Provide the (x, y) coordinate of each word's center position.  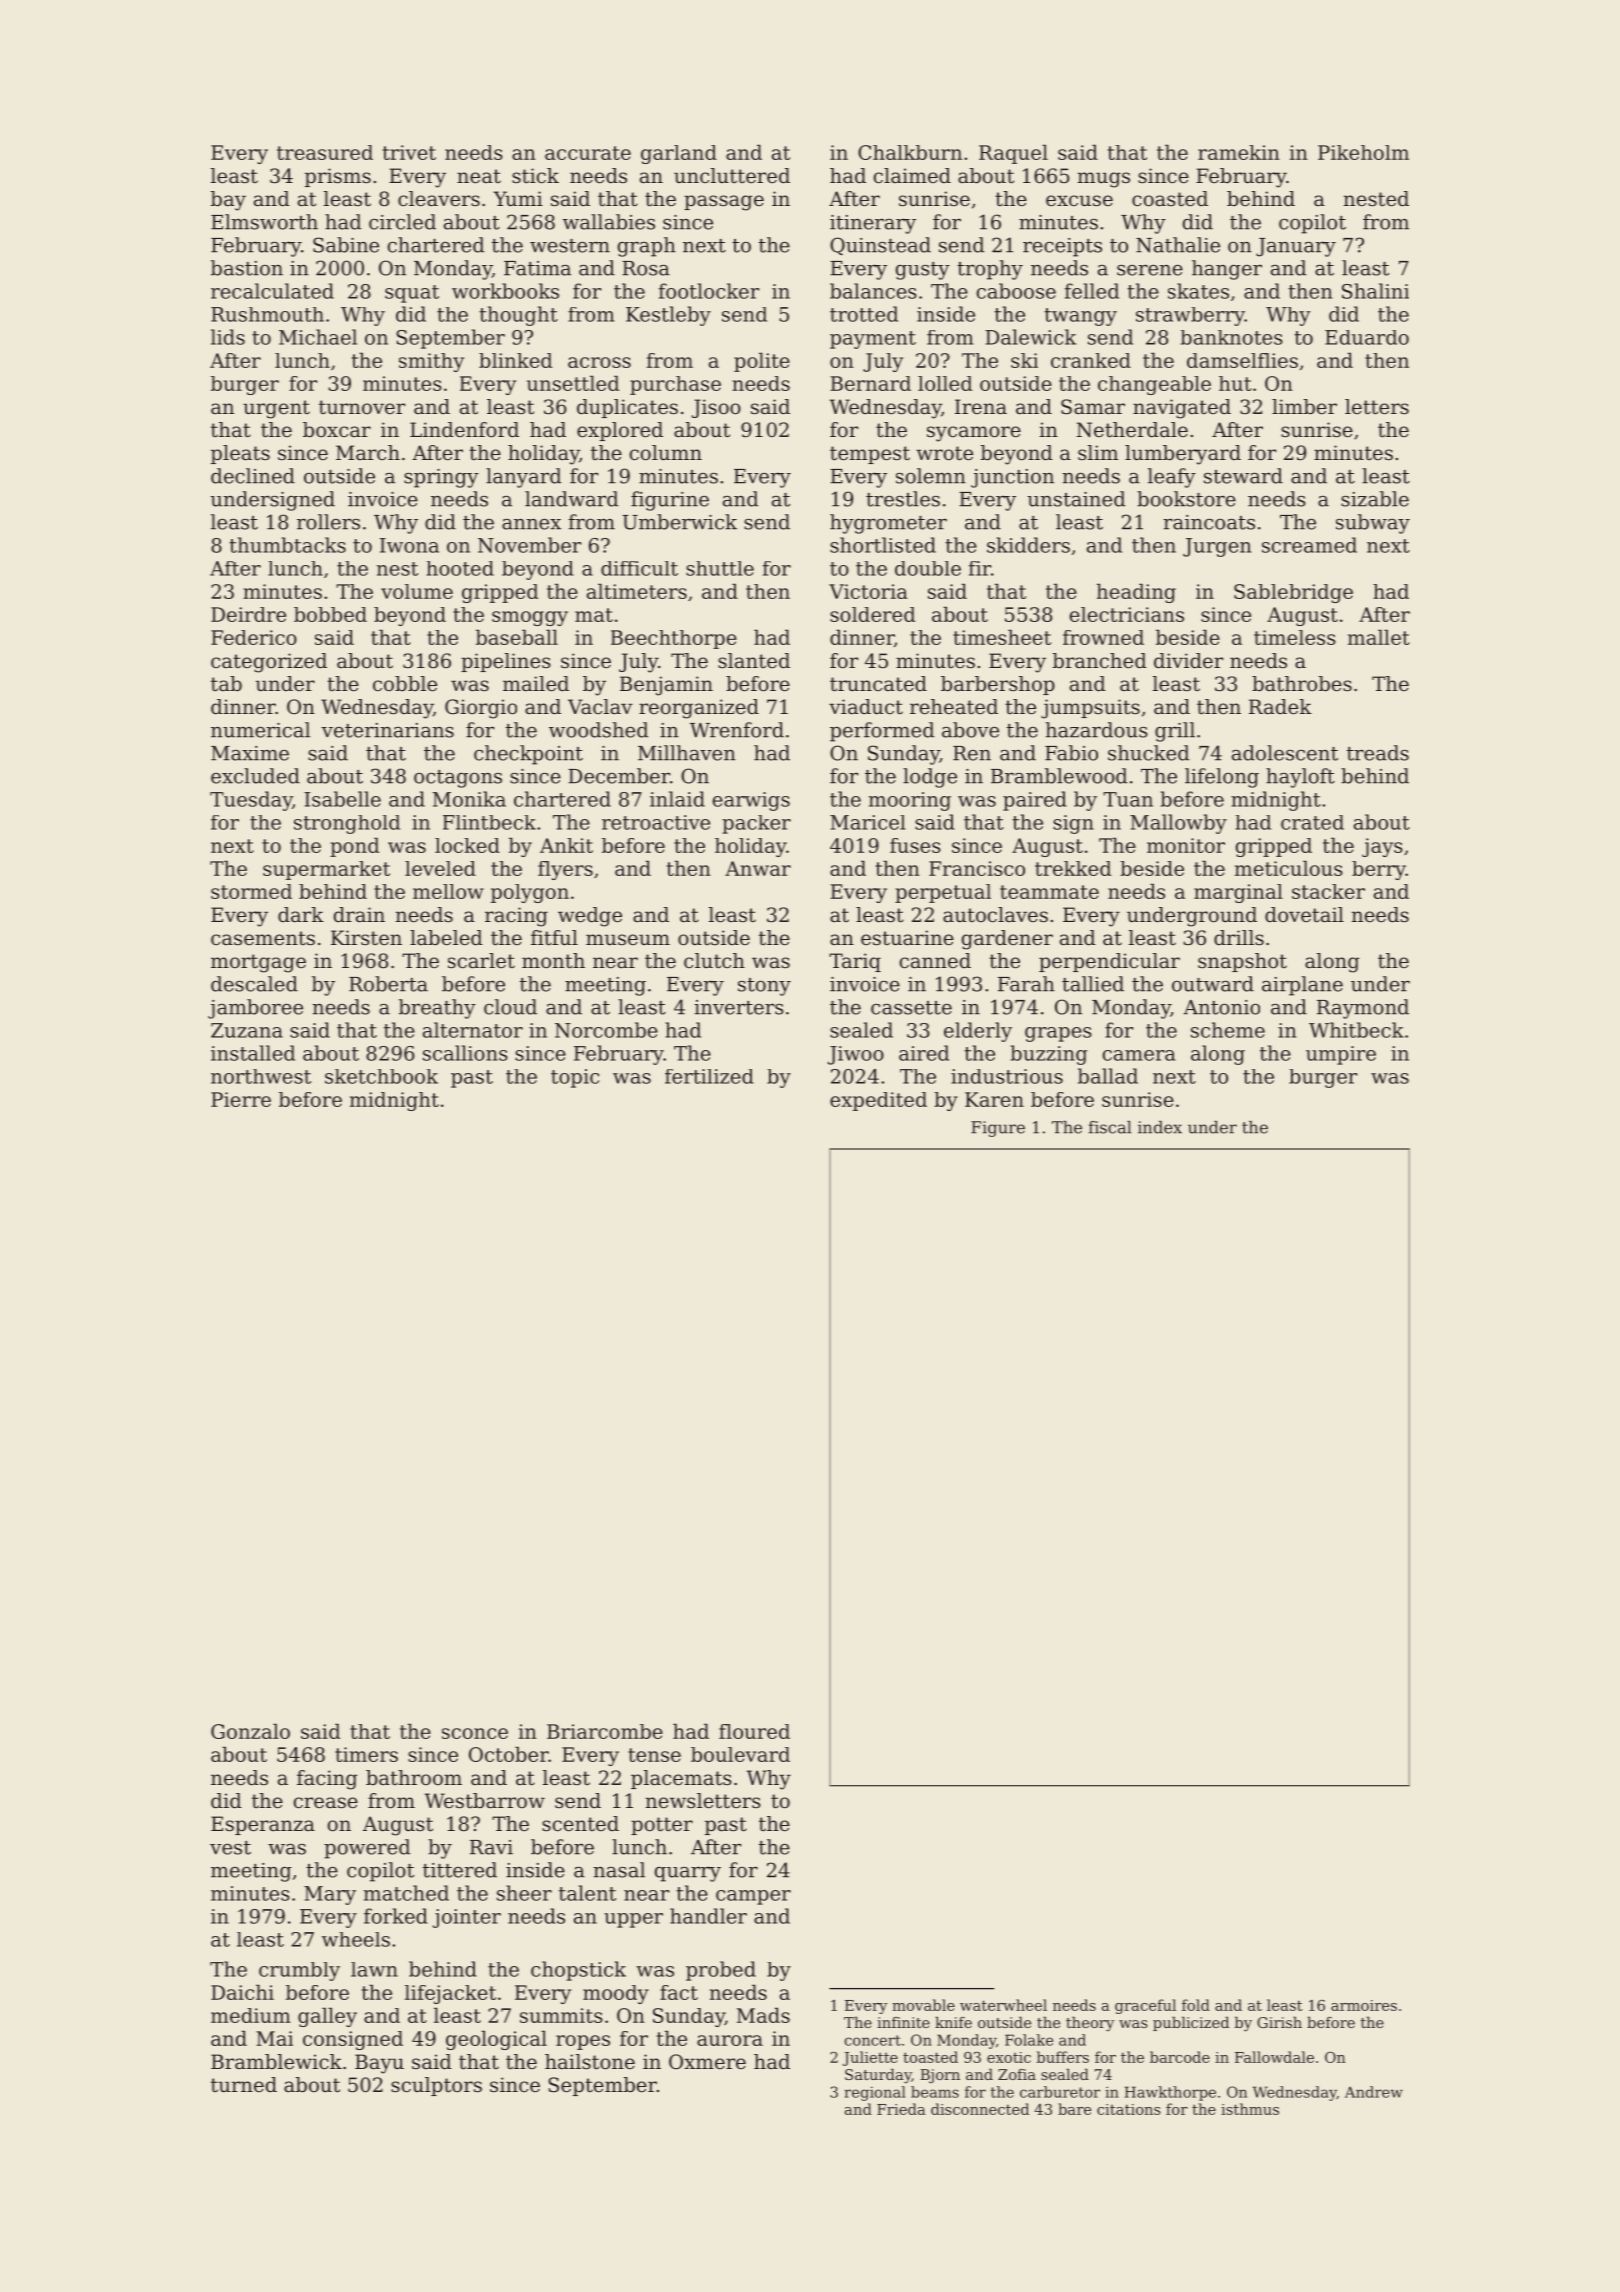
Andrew (1374, 2092)
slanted (754, 661)
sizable (1375, 499)
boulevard (740, 1754)
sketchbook (381, 1076)
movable (923, 2005)
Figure (998, 1129)
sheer (524, 1893)
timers (366, 1754)
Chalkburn (910, 152)
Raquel (1013, 154)
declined (253, 476)
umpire (1341, 1055)
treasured (325, 152)
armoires (1364, 2005)
